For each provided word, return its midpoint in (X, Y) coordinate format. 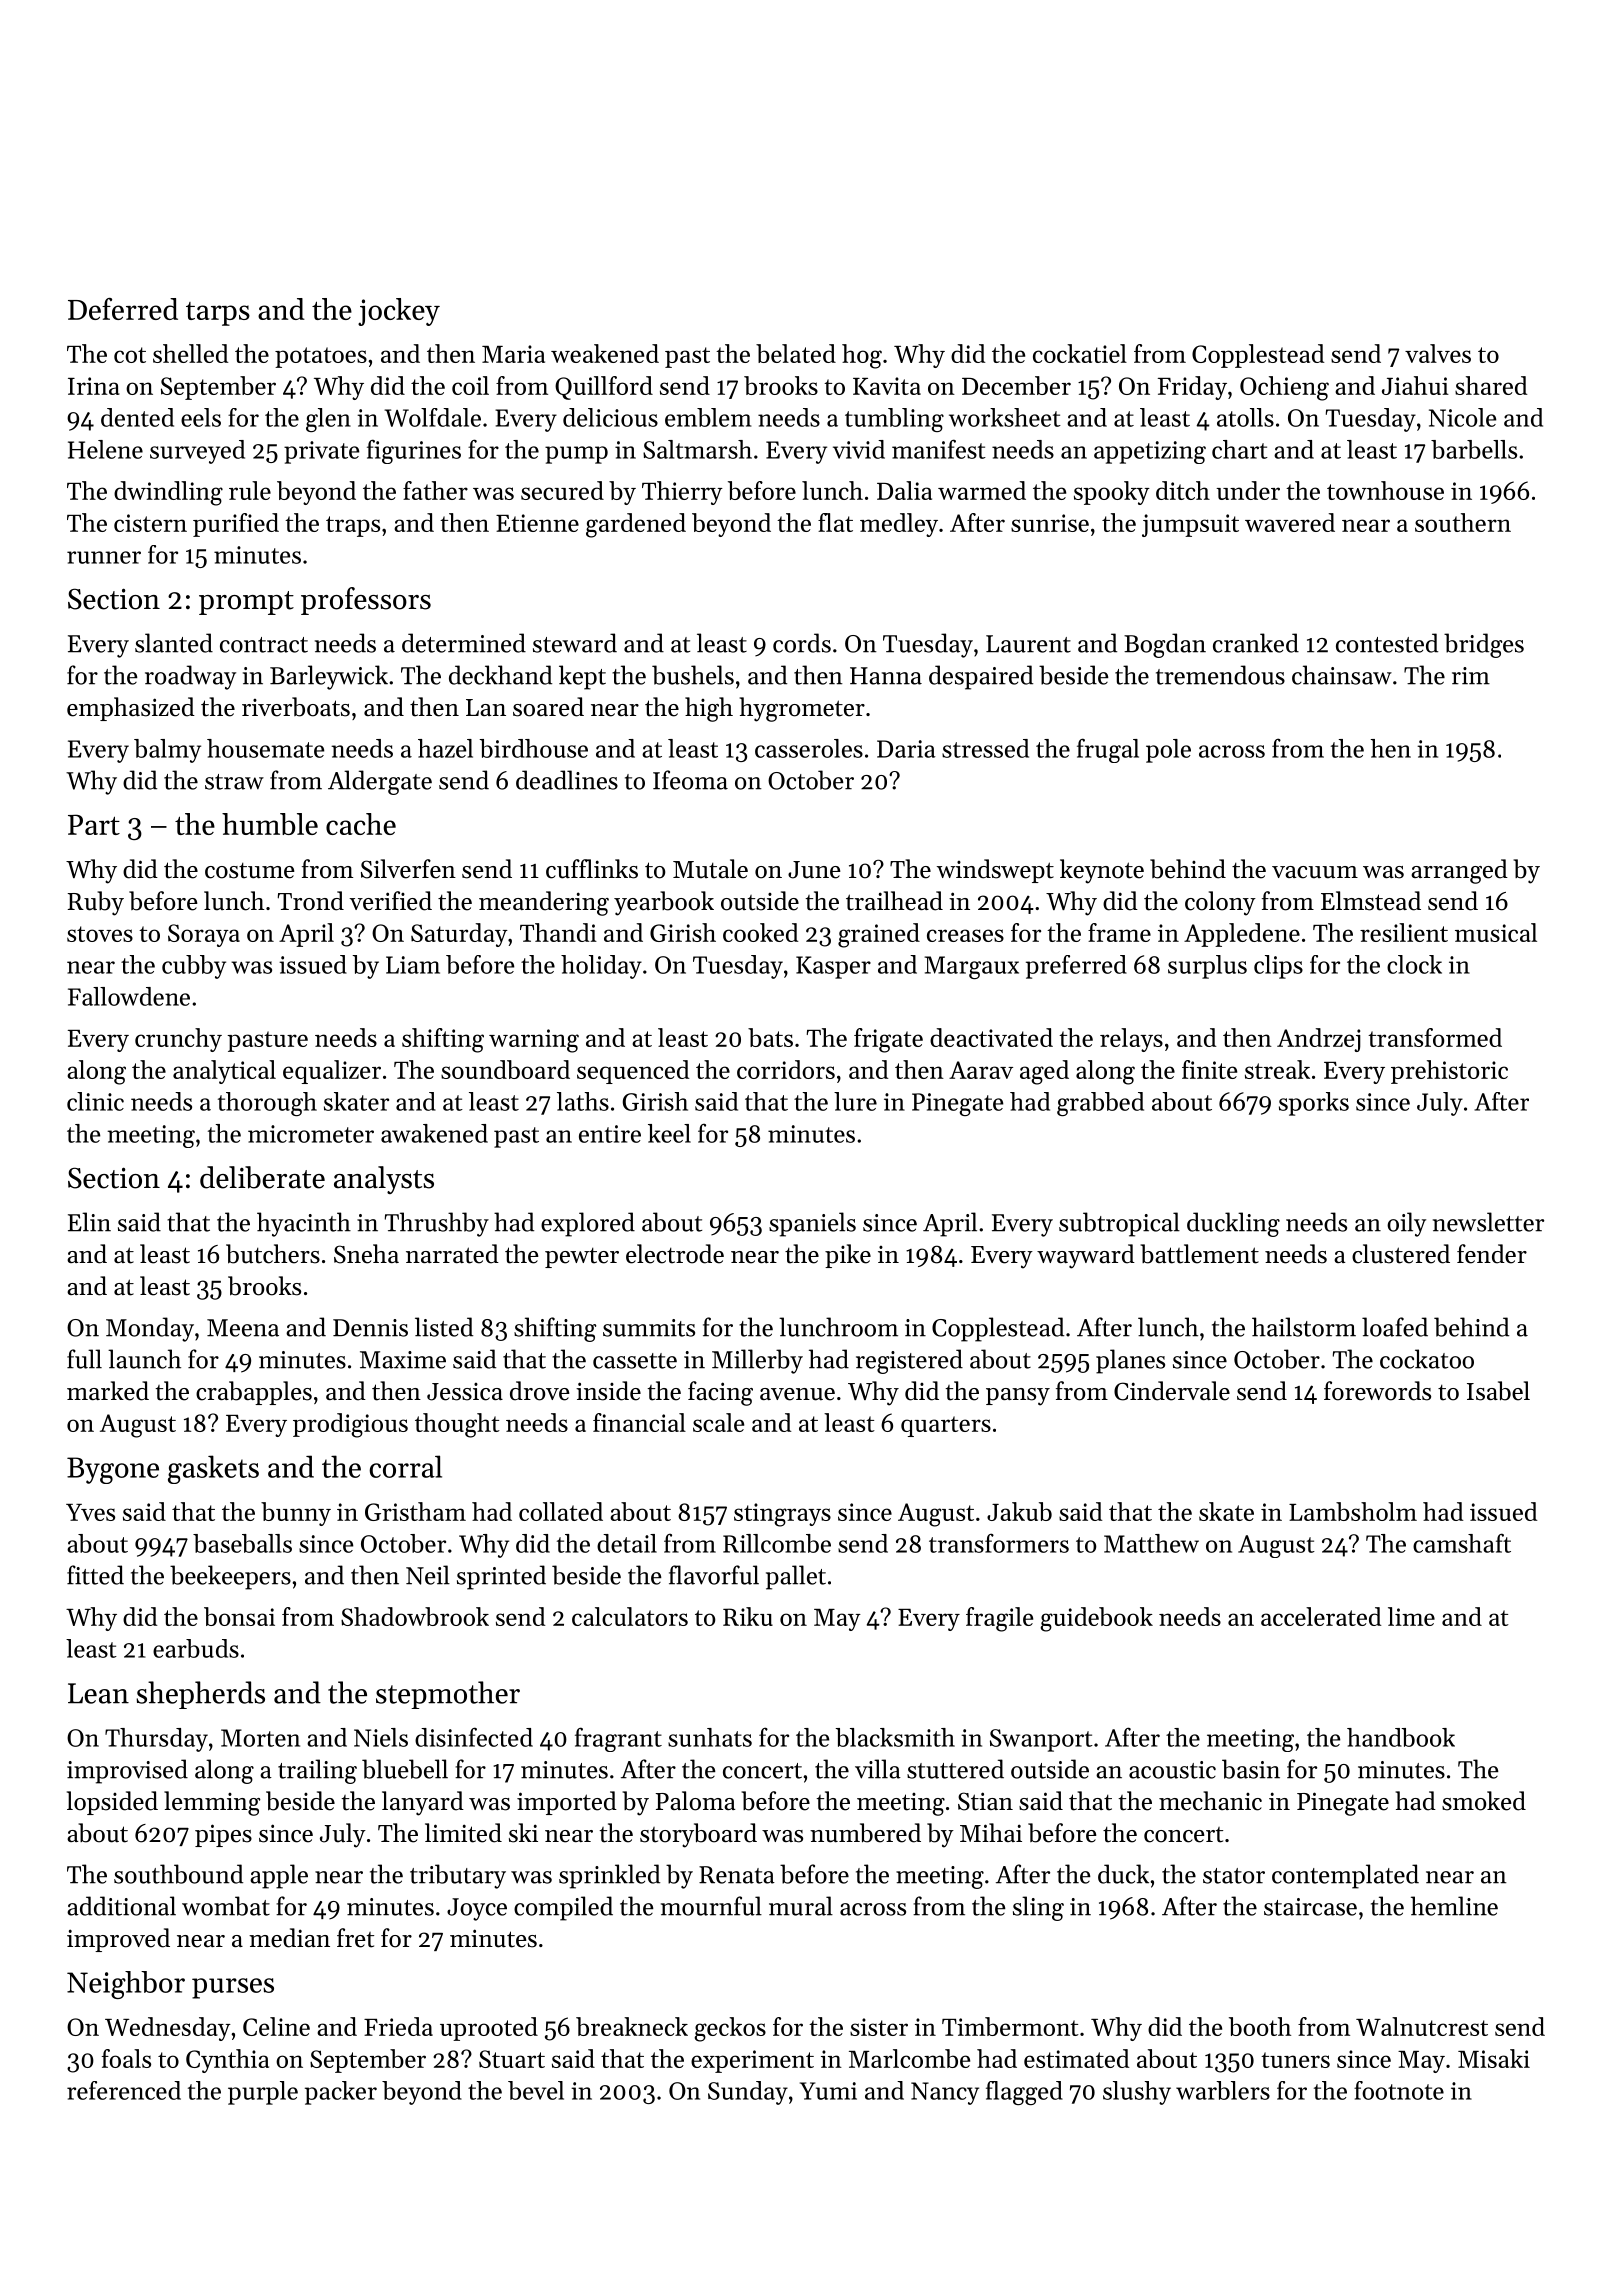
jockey (399, 312)
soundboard (505, 1069)
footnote (1399, 2090)
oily (1406, 1224)
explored (588, 1224)
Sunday (748, 2093)
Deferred (123, 309)
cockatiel (1080, 353)
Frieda (398, 2026)
